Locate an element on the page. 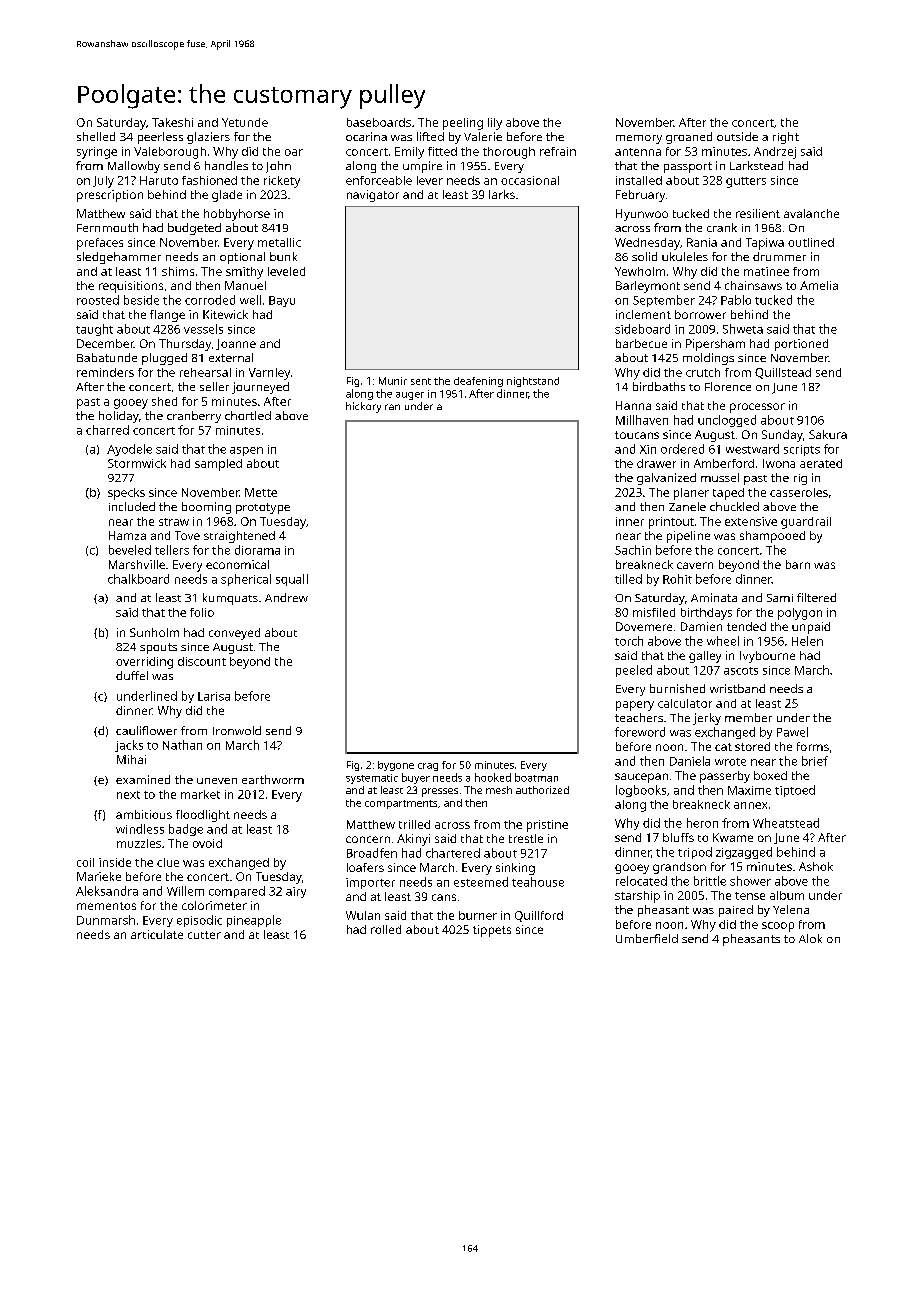 The width and height of the page is (924, 1308). Wheatstead is located at coordinates (786, 823).
